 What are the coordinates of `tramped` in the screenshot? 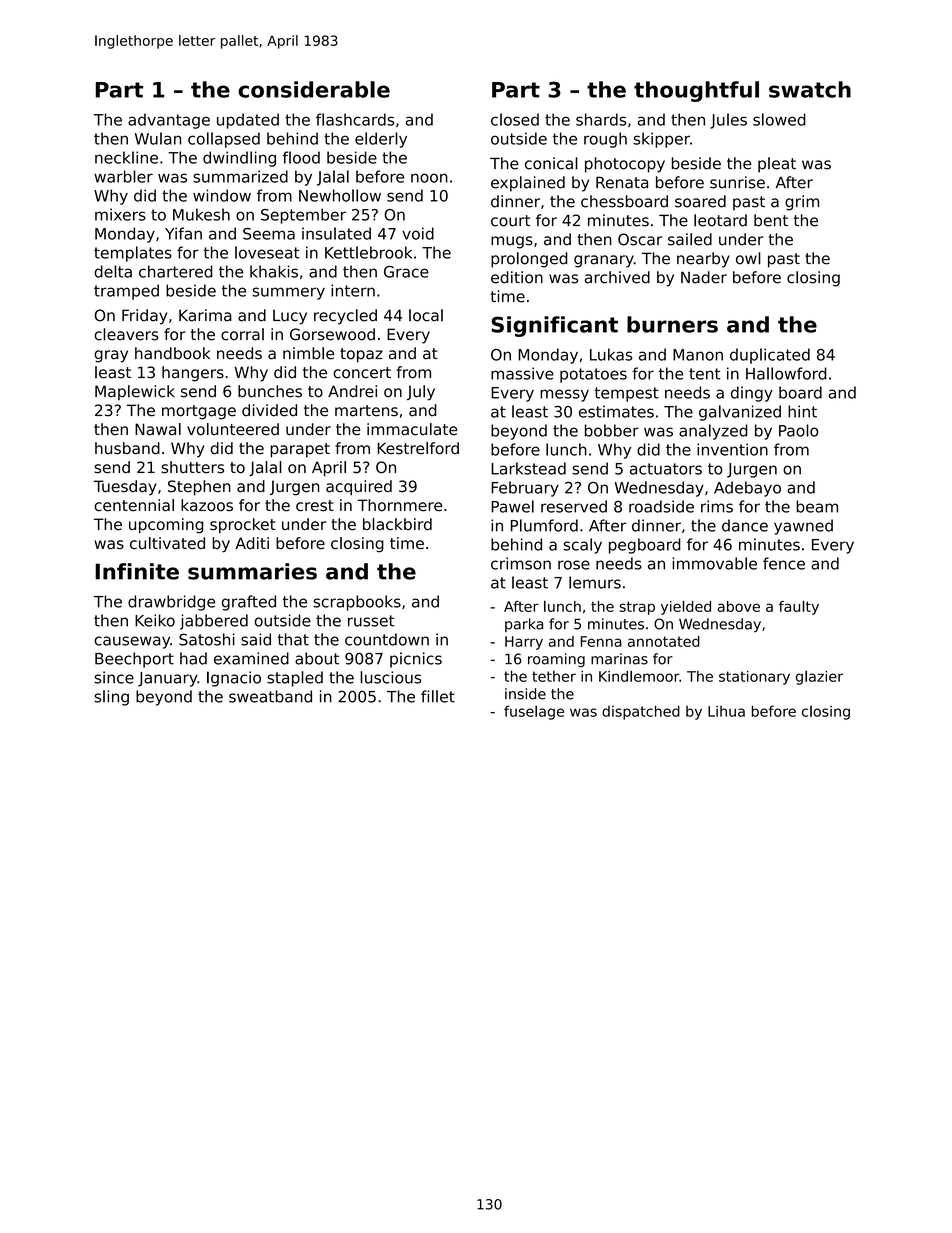 It's located at (126, 292).
